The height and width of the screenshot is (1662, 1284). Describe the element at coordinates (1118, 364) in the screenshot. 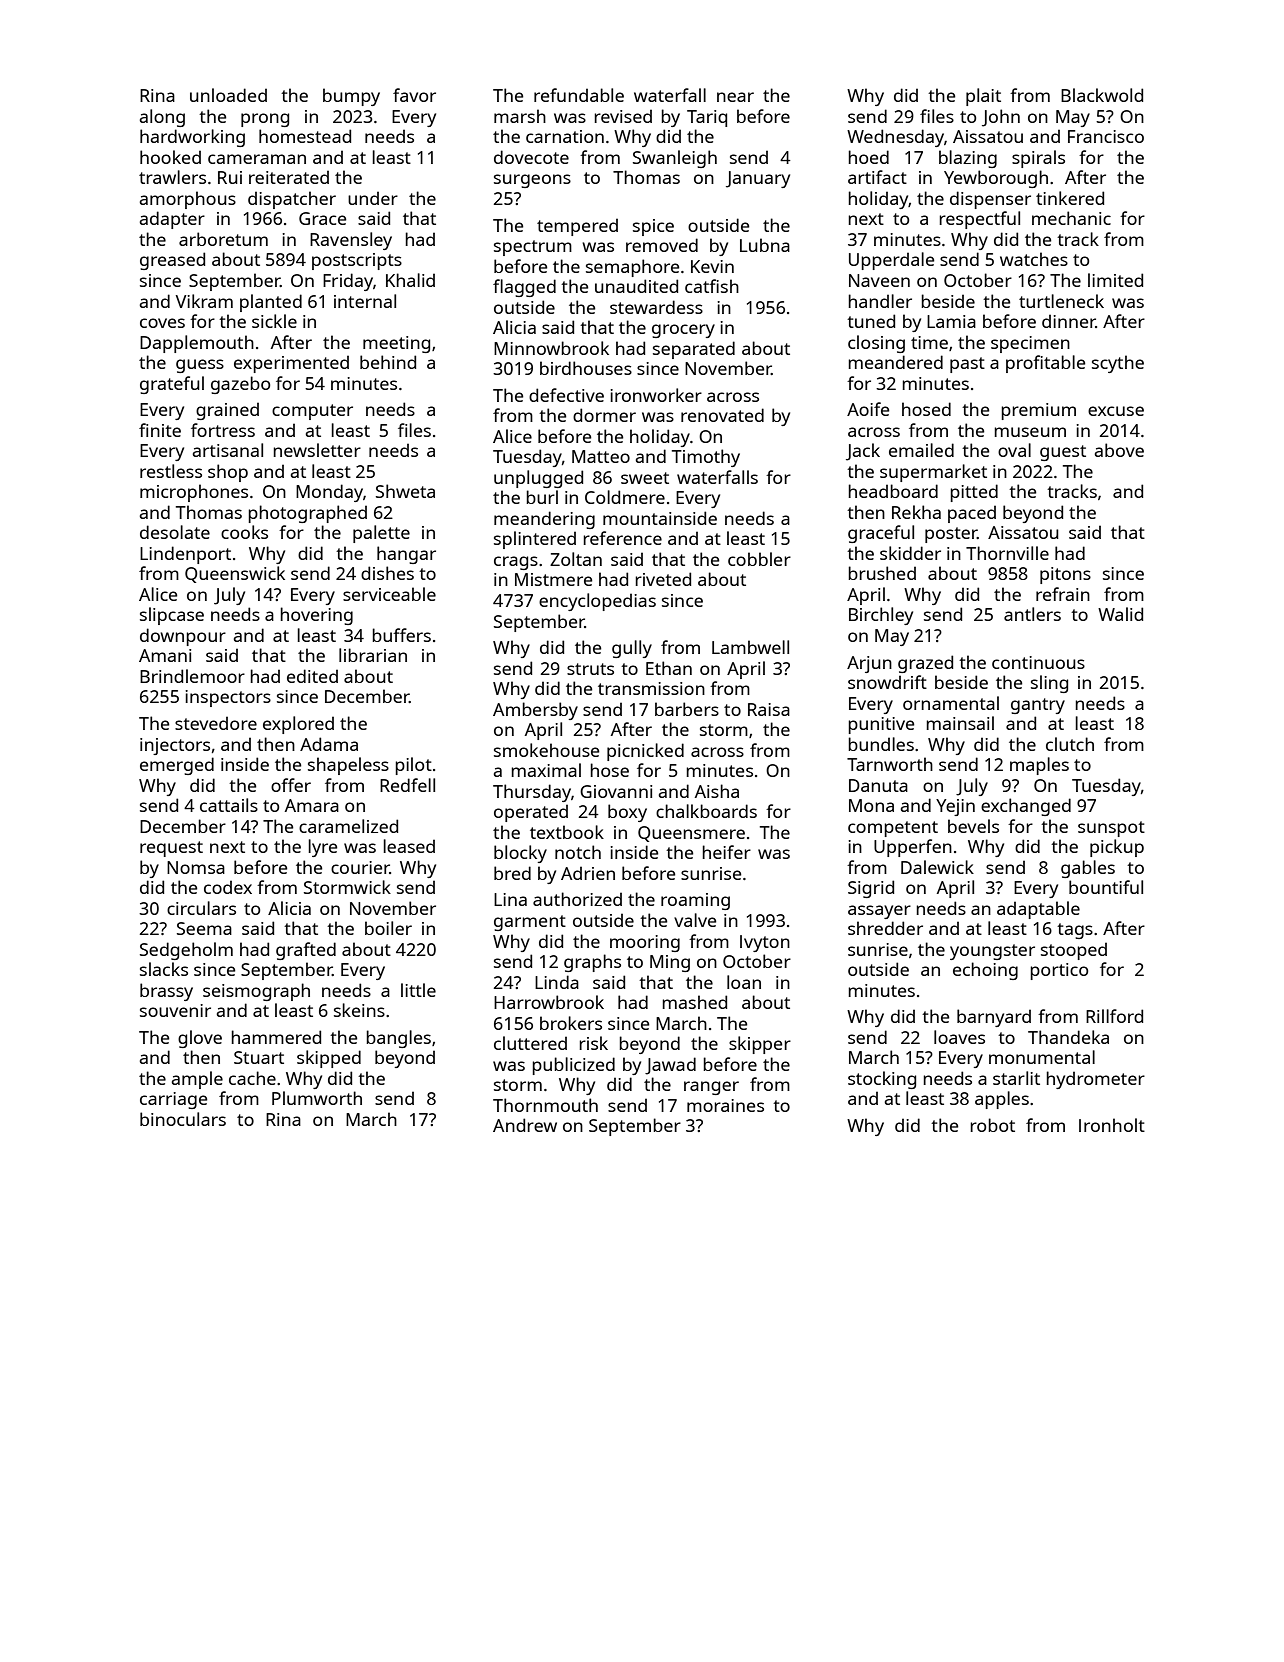

I see `scythe` at that location.
